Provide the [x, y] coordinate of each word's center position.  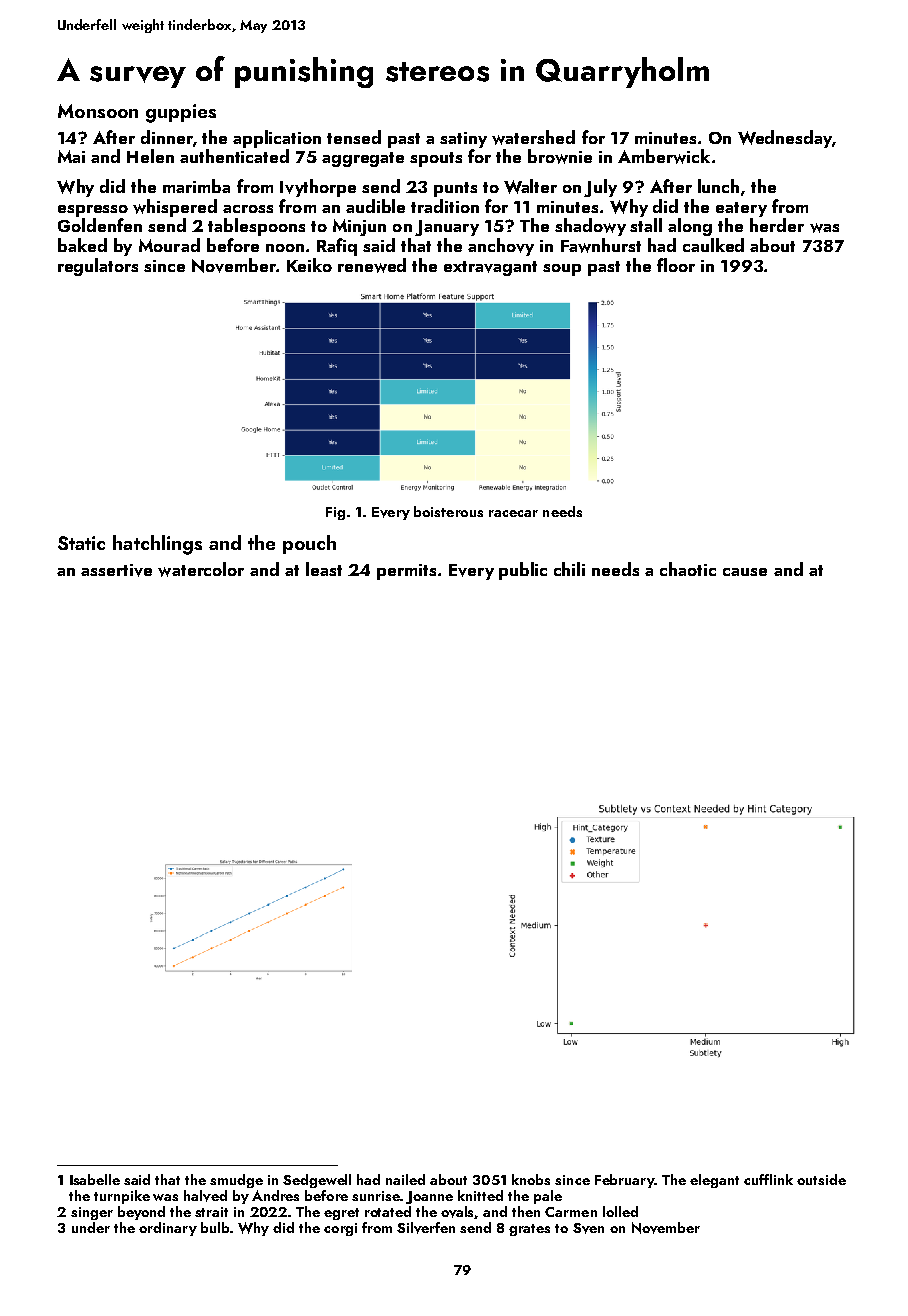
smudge [236, 1181]
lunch [718, 186]
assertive [116, 570]
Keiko [309, 265]
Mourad [169, 245]
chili [569, 569]
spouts [436, 159]
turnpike [122, 1197]
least [324, 569]
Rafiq [337, 247]
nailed [405, 1179]
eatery [741, 209]
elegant [714, 1181]
